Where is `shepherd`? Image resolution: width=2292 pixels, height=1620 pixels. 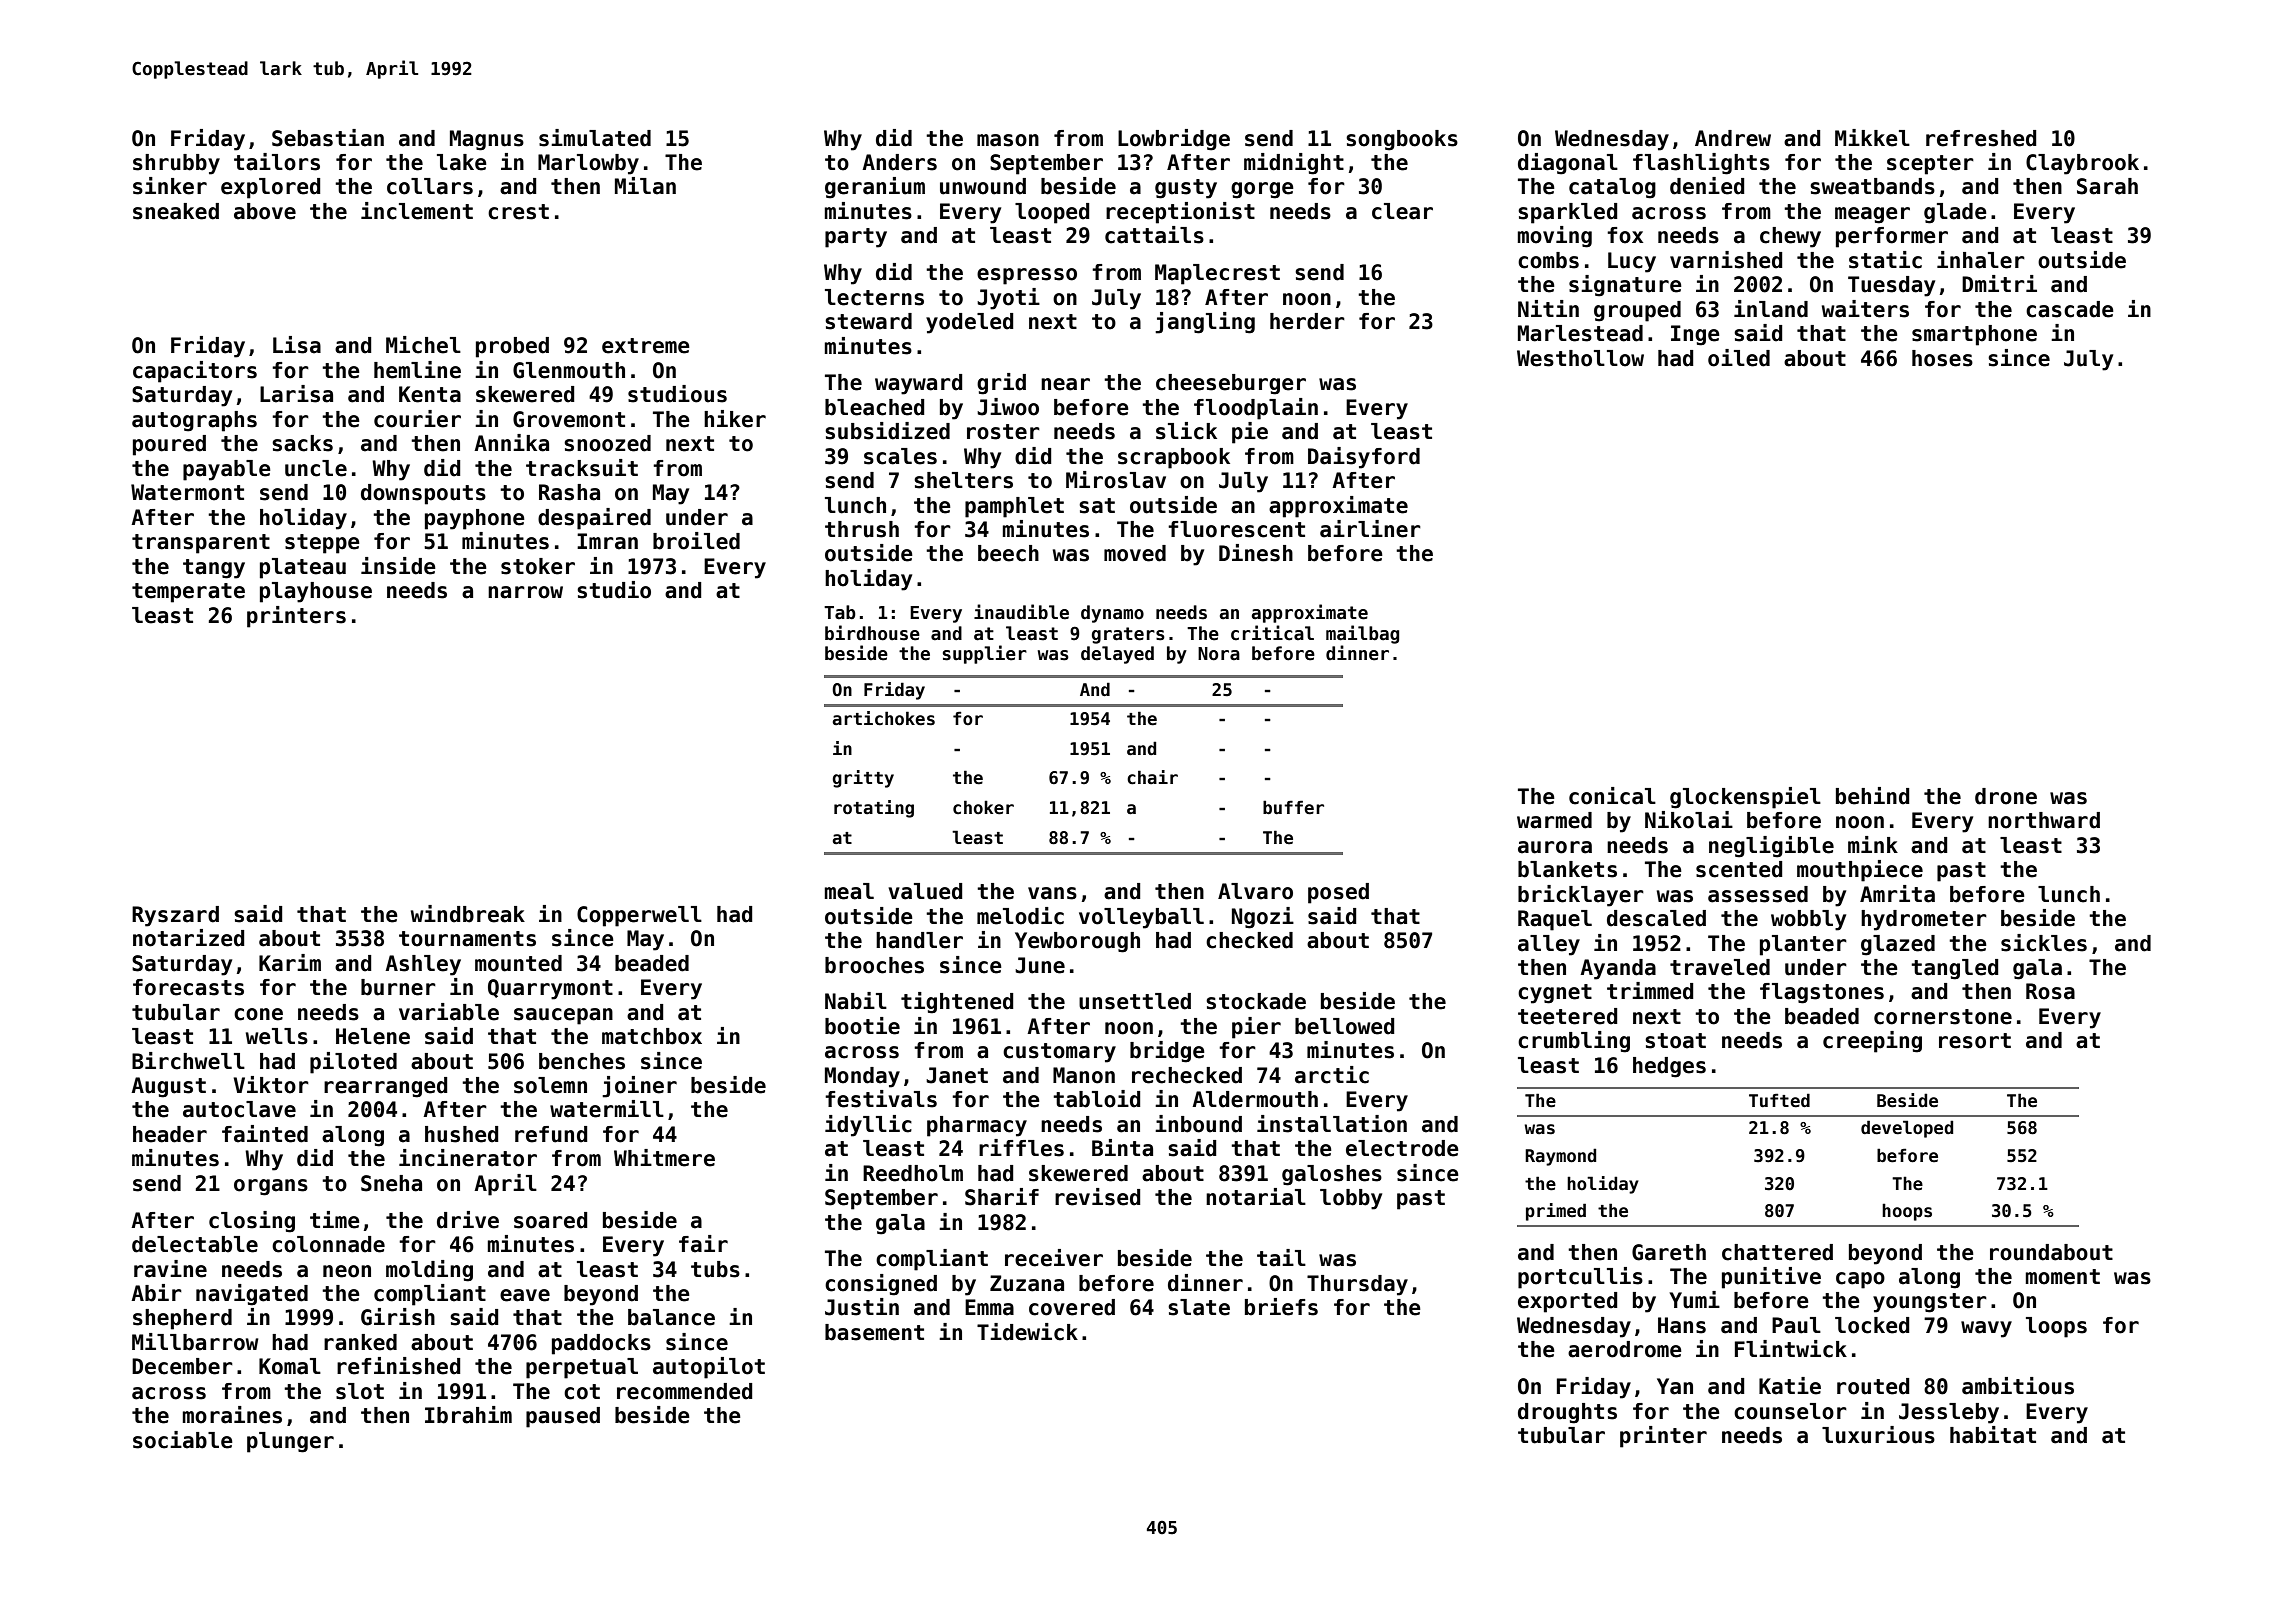
shepherd is located at coordinates (182, 1319).
